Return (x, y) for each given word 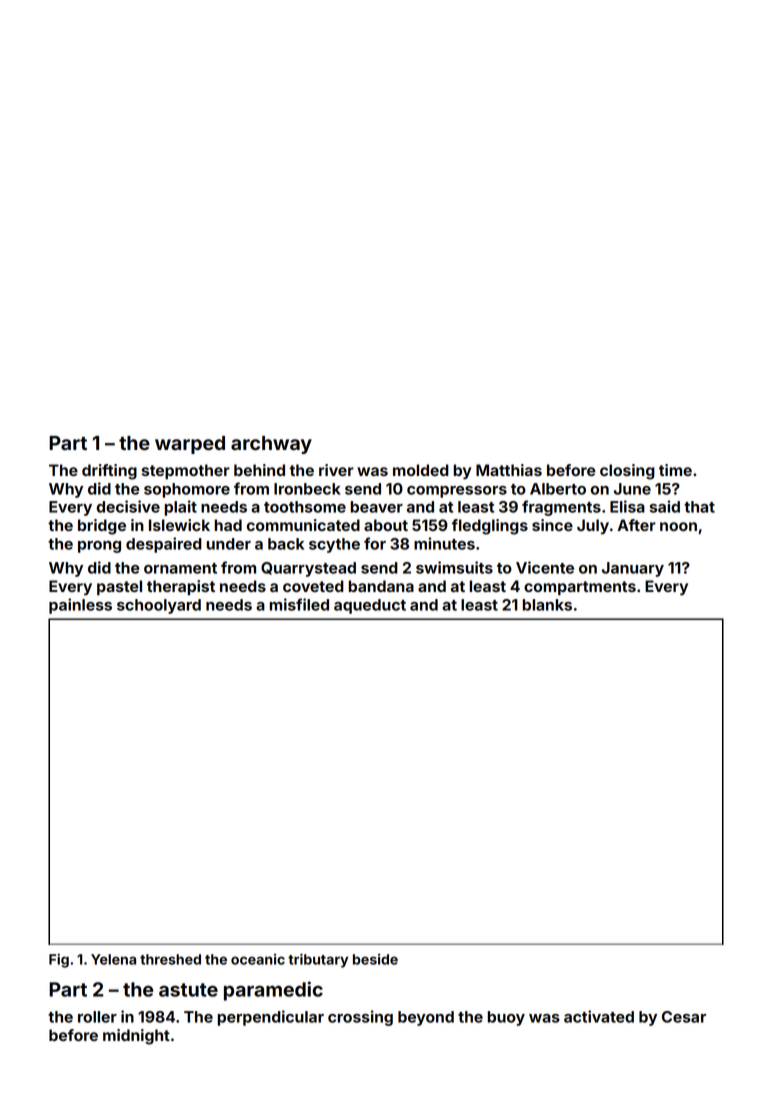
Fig (59, 960)
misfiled (299, 604)
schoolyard (159, 606)
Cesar (684, 1017)
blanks (547, 605)
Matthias (509, 470)
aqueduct (370, 606)
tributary (318, 960)
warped (190, 445)
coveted (313, 586)
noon (678, 526)
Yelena (113, 959)
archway (271, 445)
